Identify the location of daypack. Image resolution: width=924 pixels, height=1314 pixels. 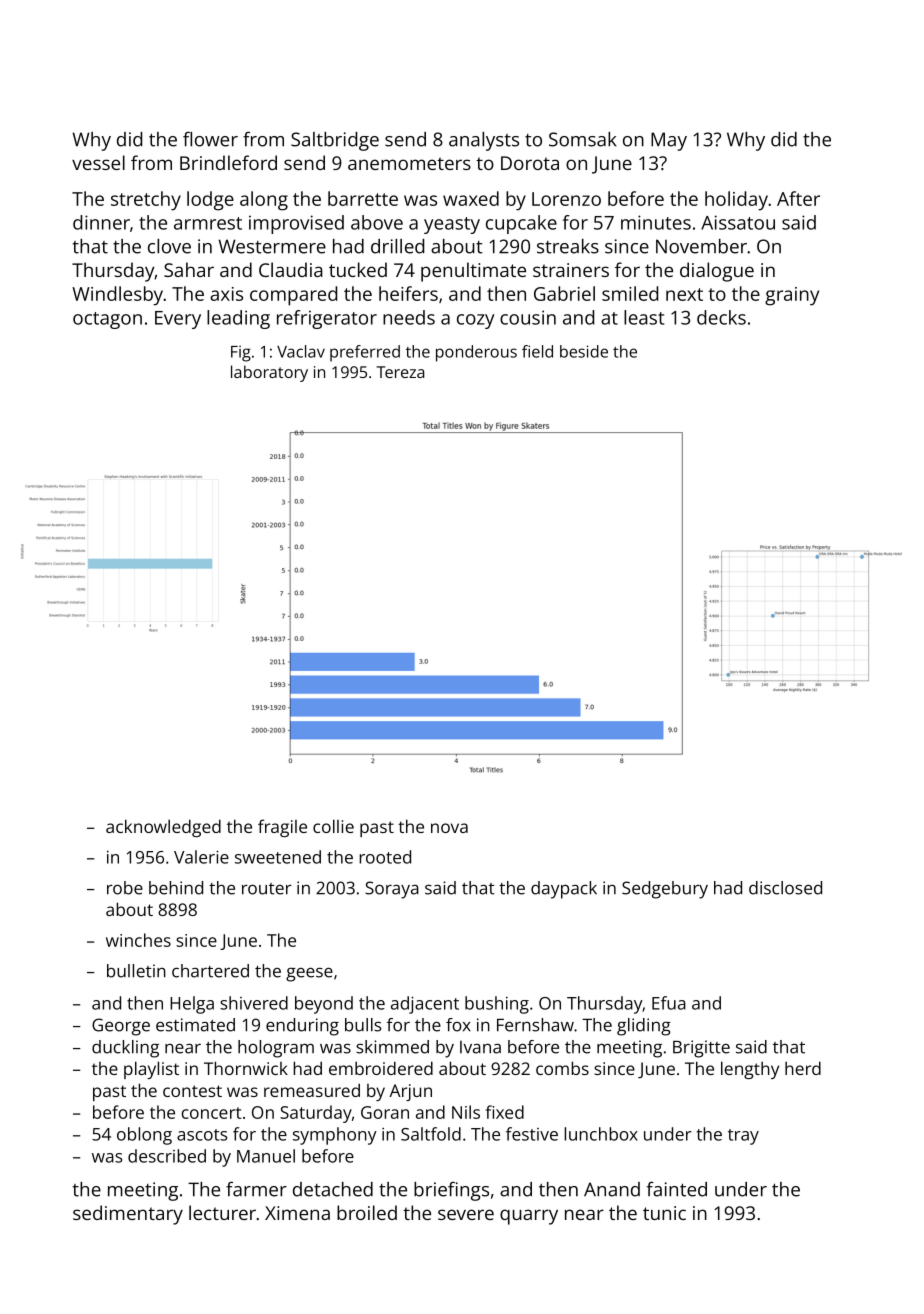
(564, 890).
